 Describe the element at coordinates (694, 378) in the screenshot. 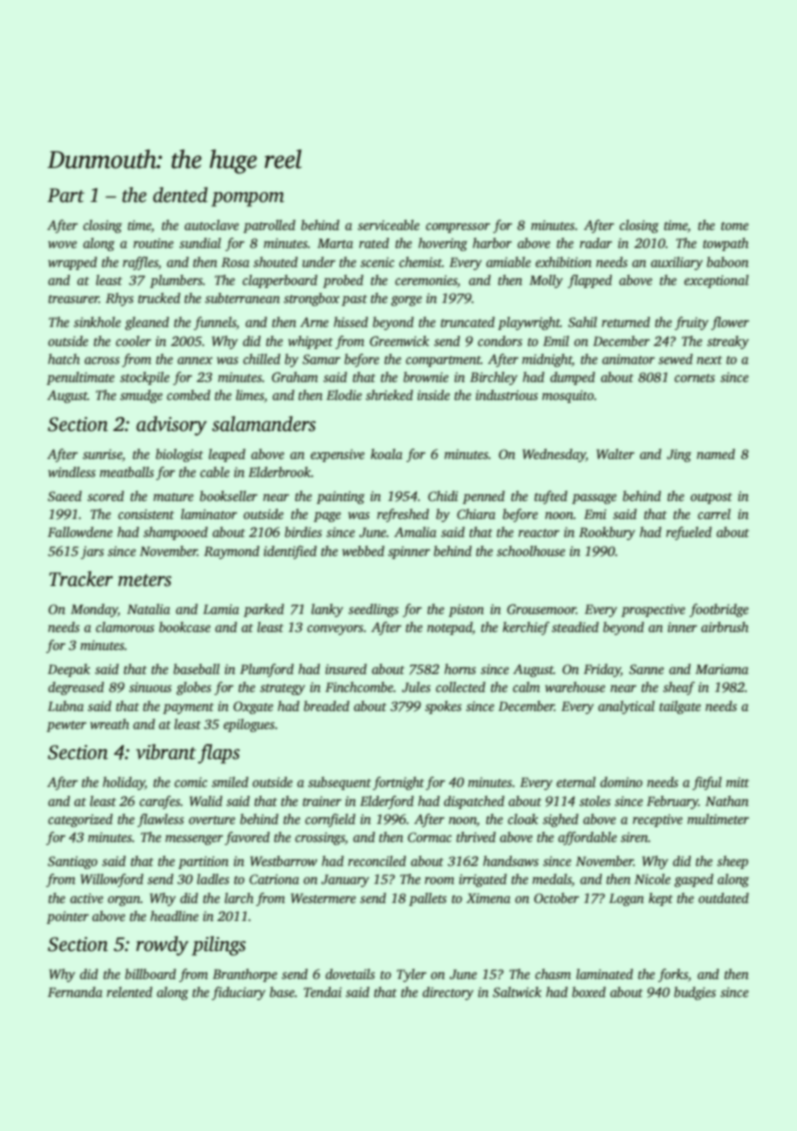

I see `cornets` at that location.
